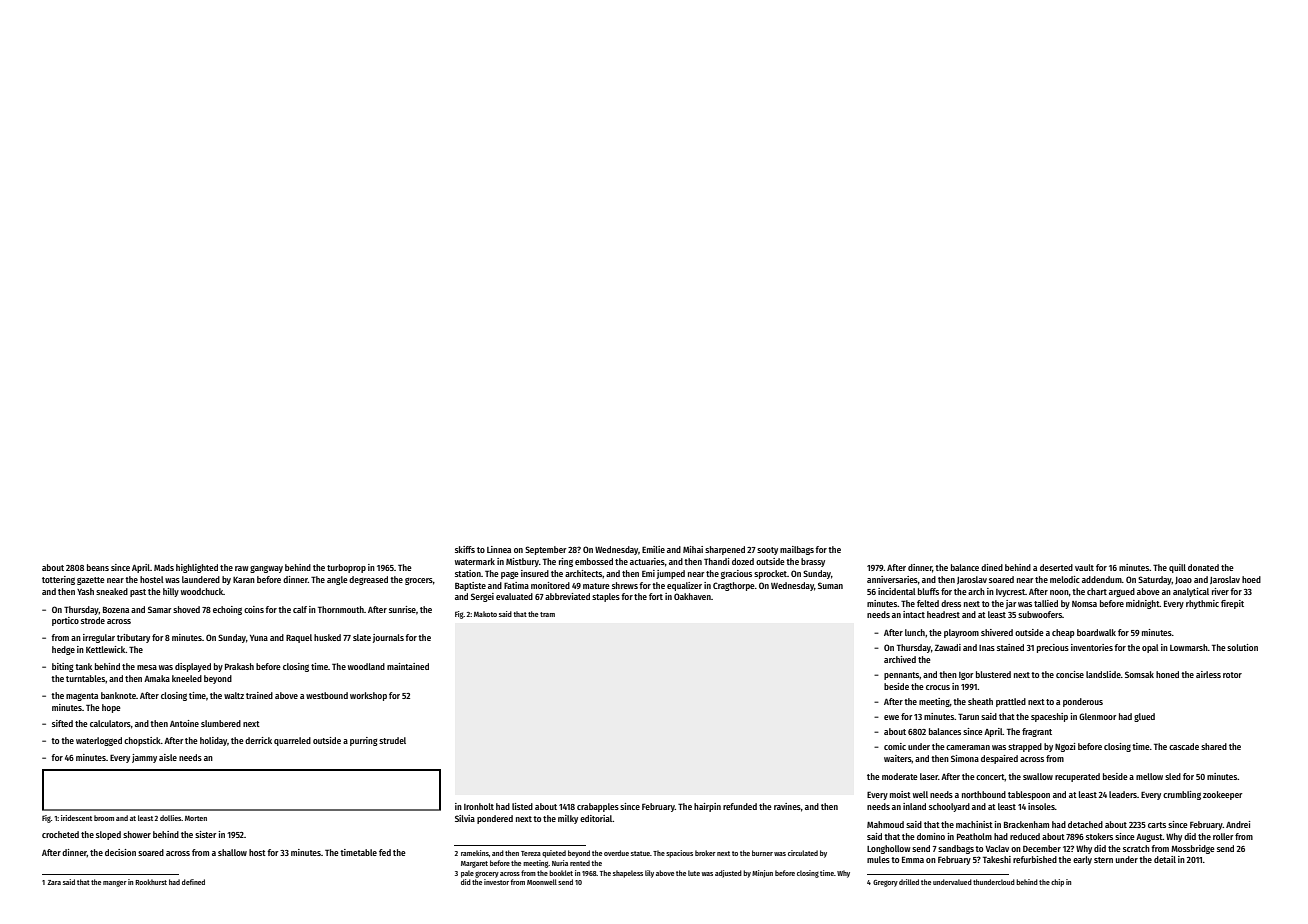 This screenshot has width=1308, height=924. Describe the element at coordinates (628, 874) in the screenshot. I see `shapeless` at that location.
